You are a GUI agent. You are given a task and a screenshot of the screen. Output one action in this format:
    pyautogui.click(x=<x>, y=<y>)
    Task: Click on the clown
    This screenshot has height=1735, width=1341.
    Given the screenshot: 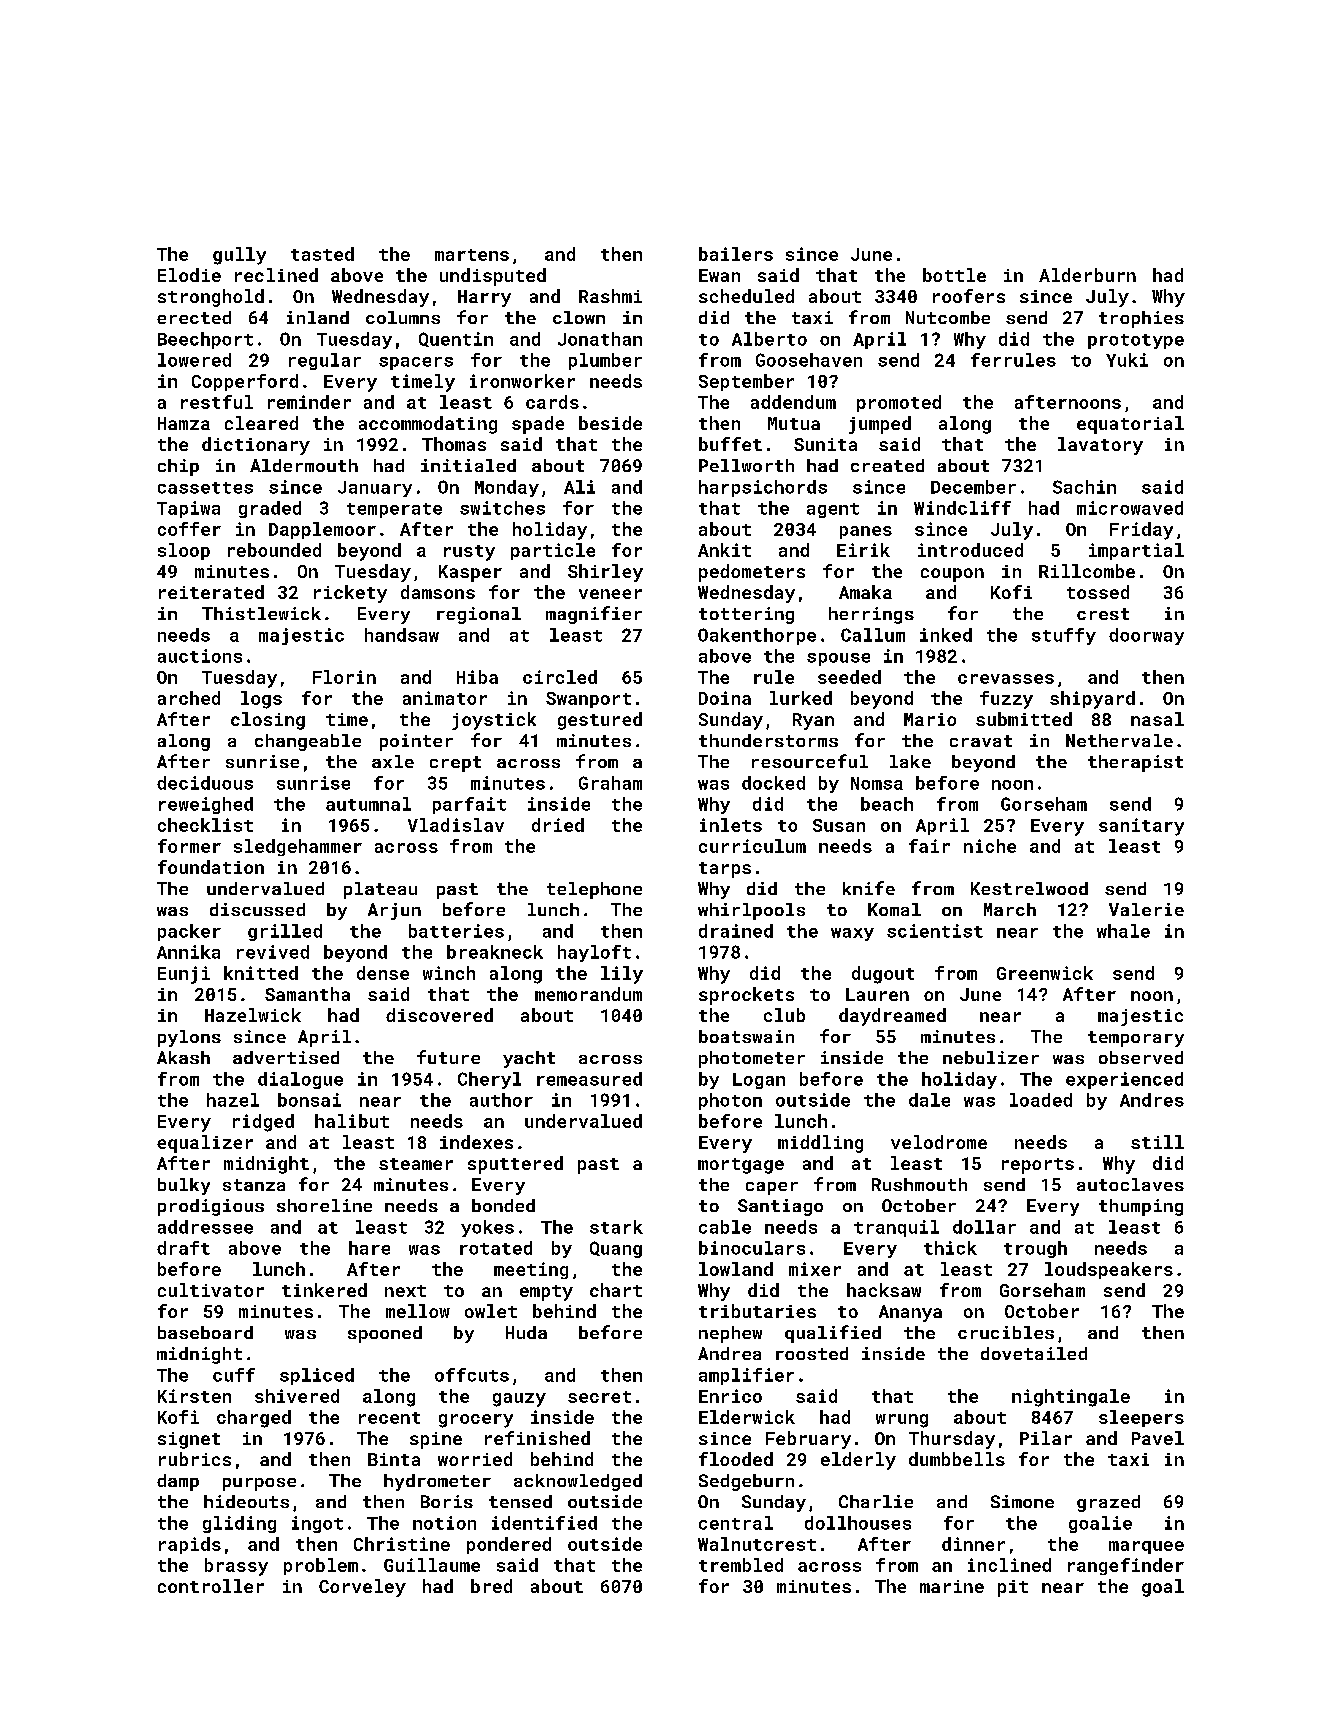 What is the action you would take?
    pyautogui.click(x=579, y=317)
